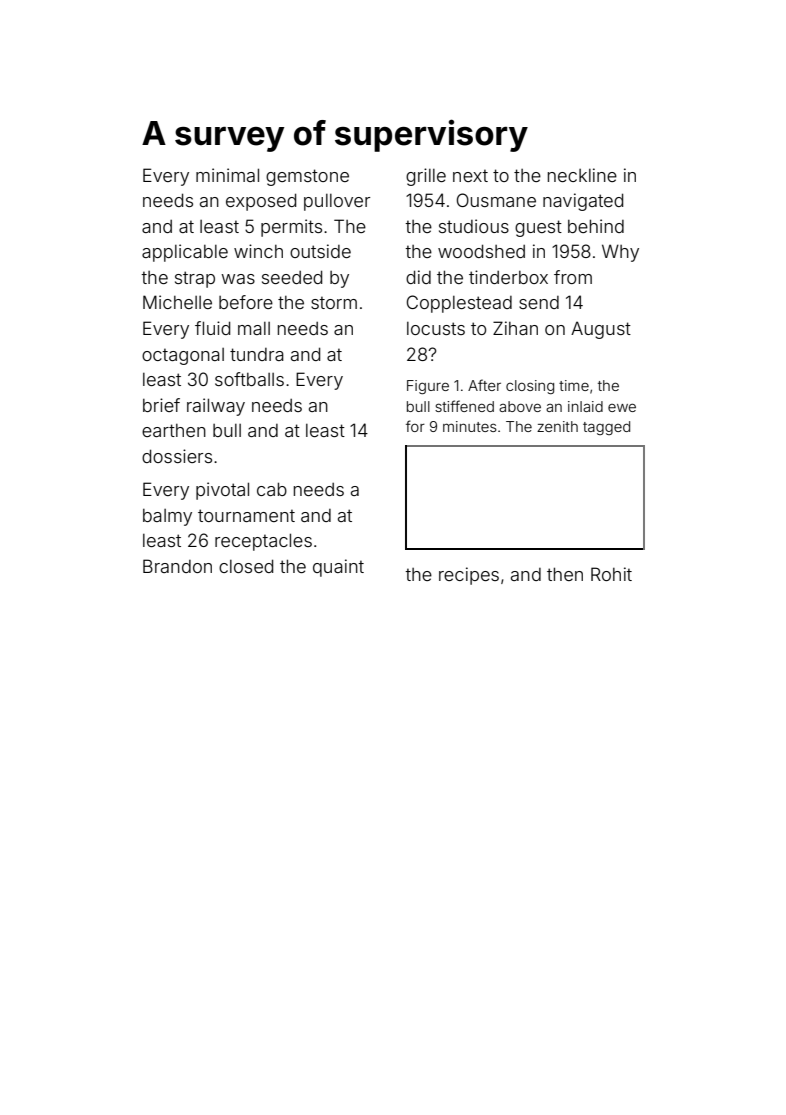  I want to click on storm, so click(334, 302).
